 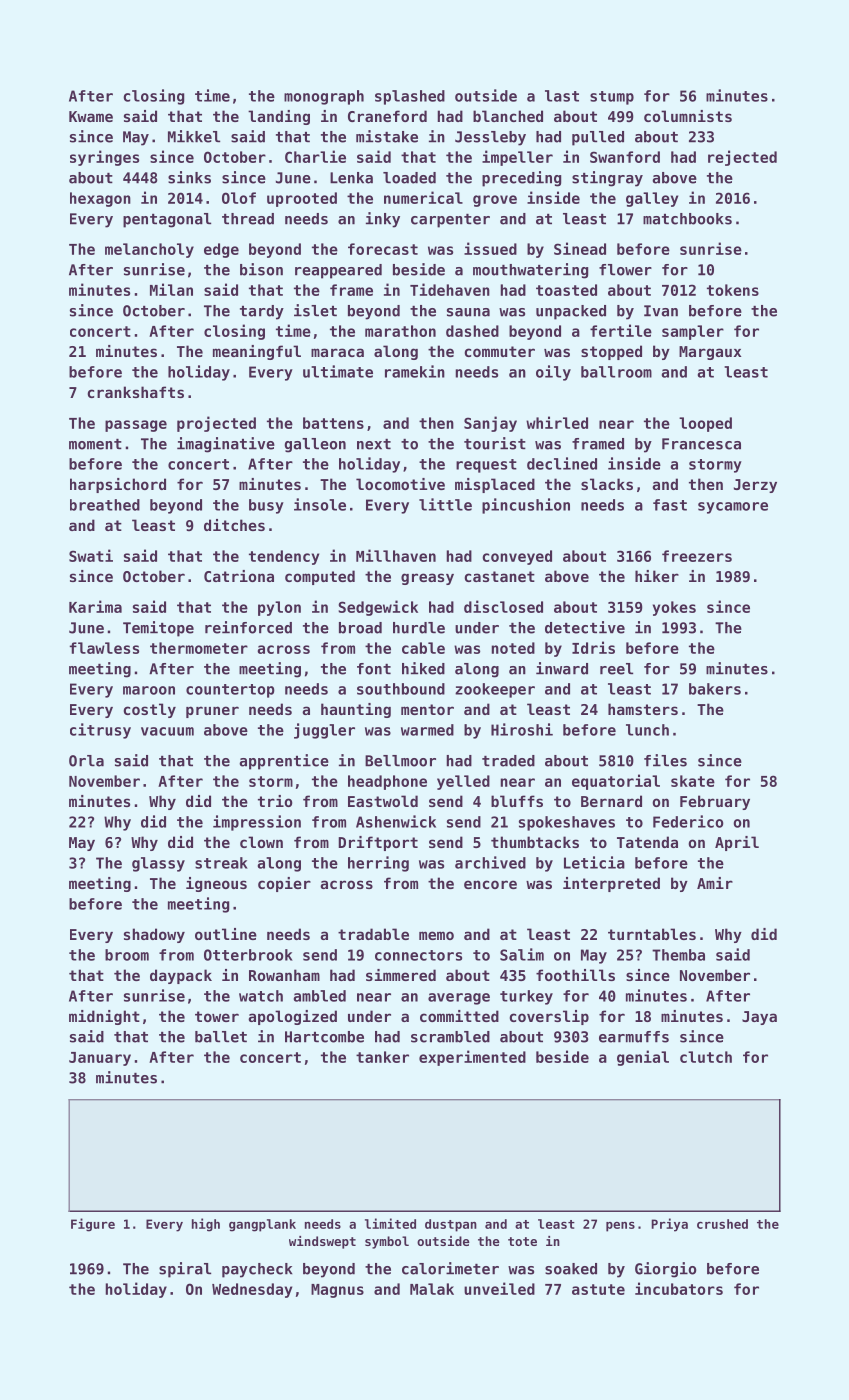 I want to click on Wednesday, so click(x=252, y=1290).
